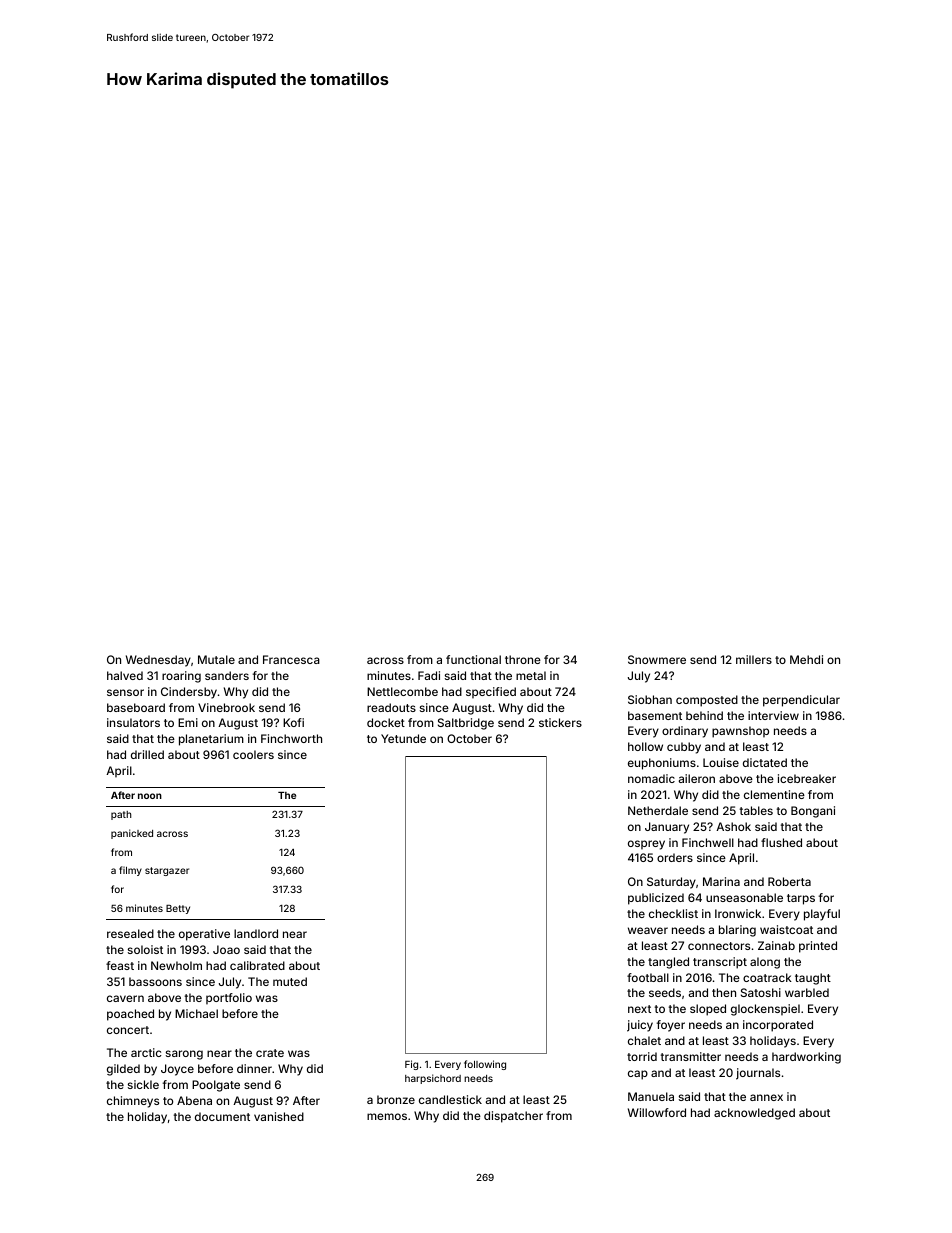  Describe the element at coordinates (761, 992) in the screenshot. I see `Satoshi` at that location.
